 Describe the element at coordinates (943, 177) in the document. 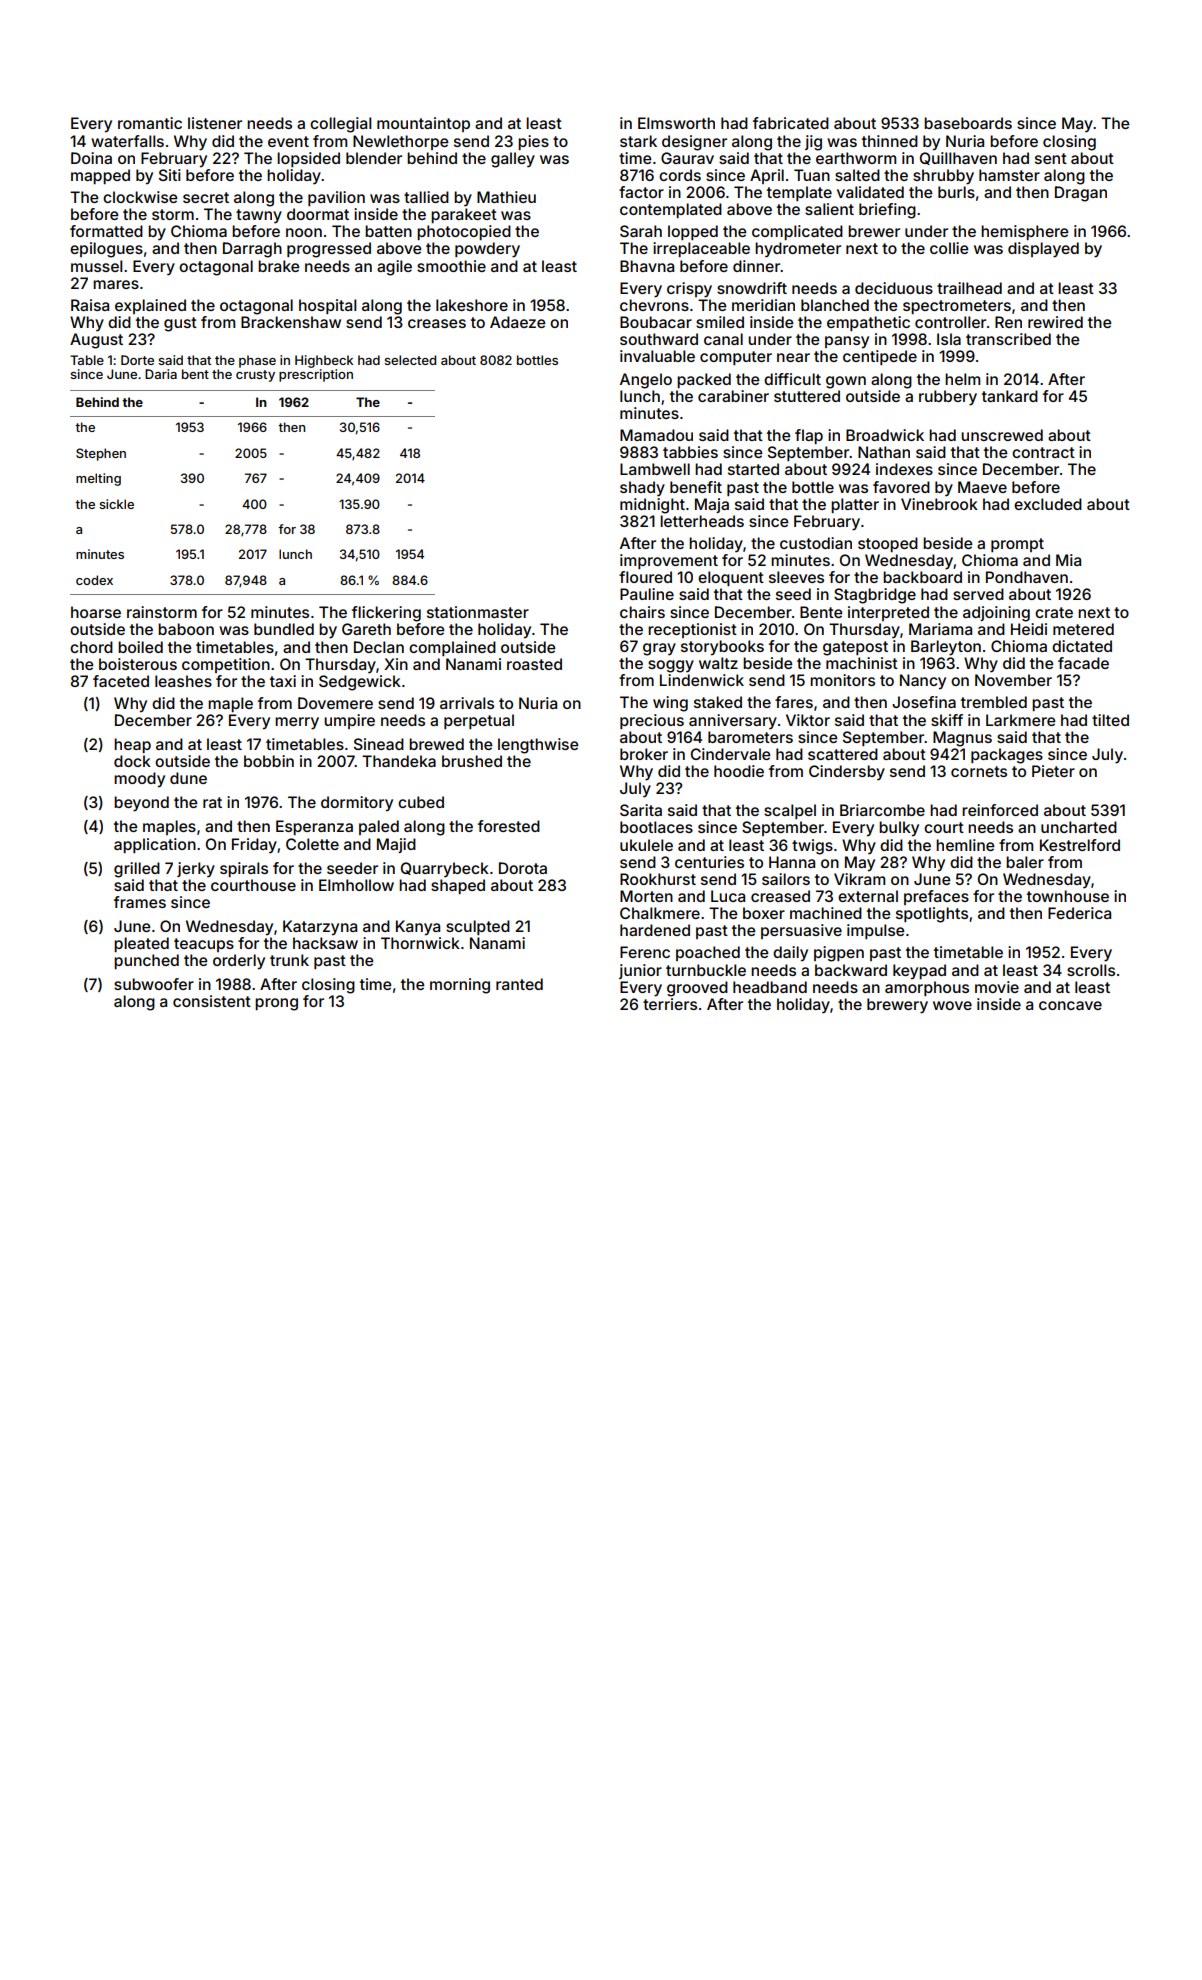

I see `shrubby` at that location.
